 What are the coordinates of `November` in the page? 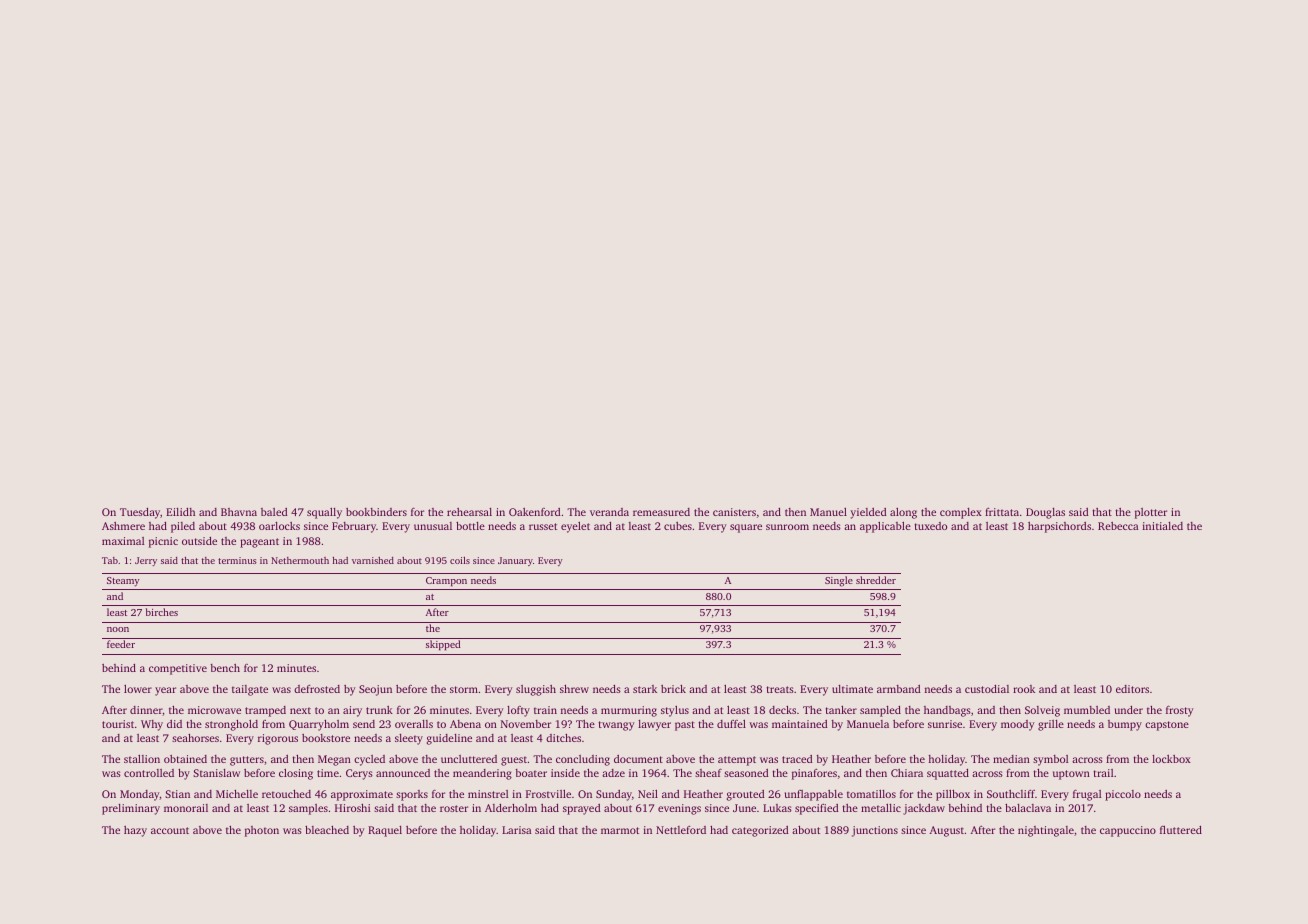 It's located at (526, 724).
